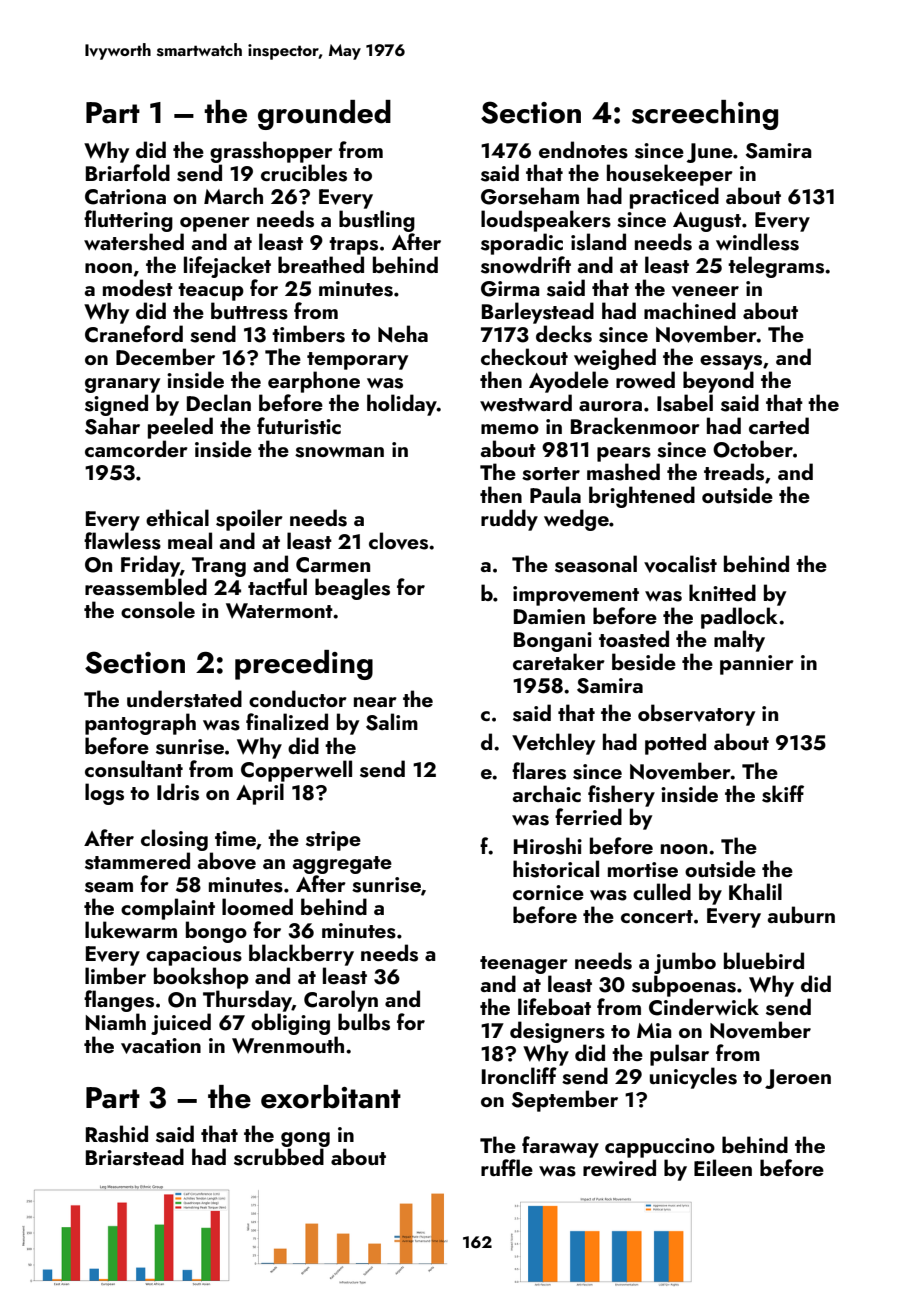  Describe the element at coordinates (140, 724) in the screenshot. I see `pantograph` at that location.
